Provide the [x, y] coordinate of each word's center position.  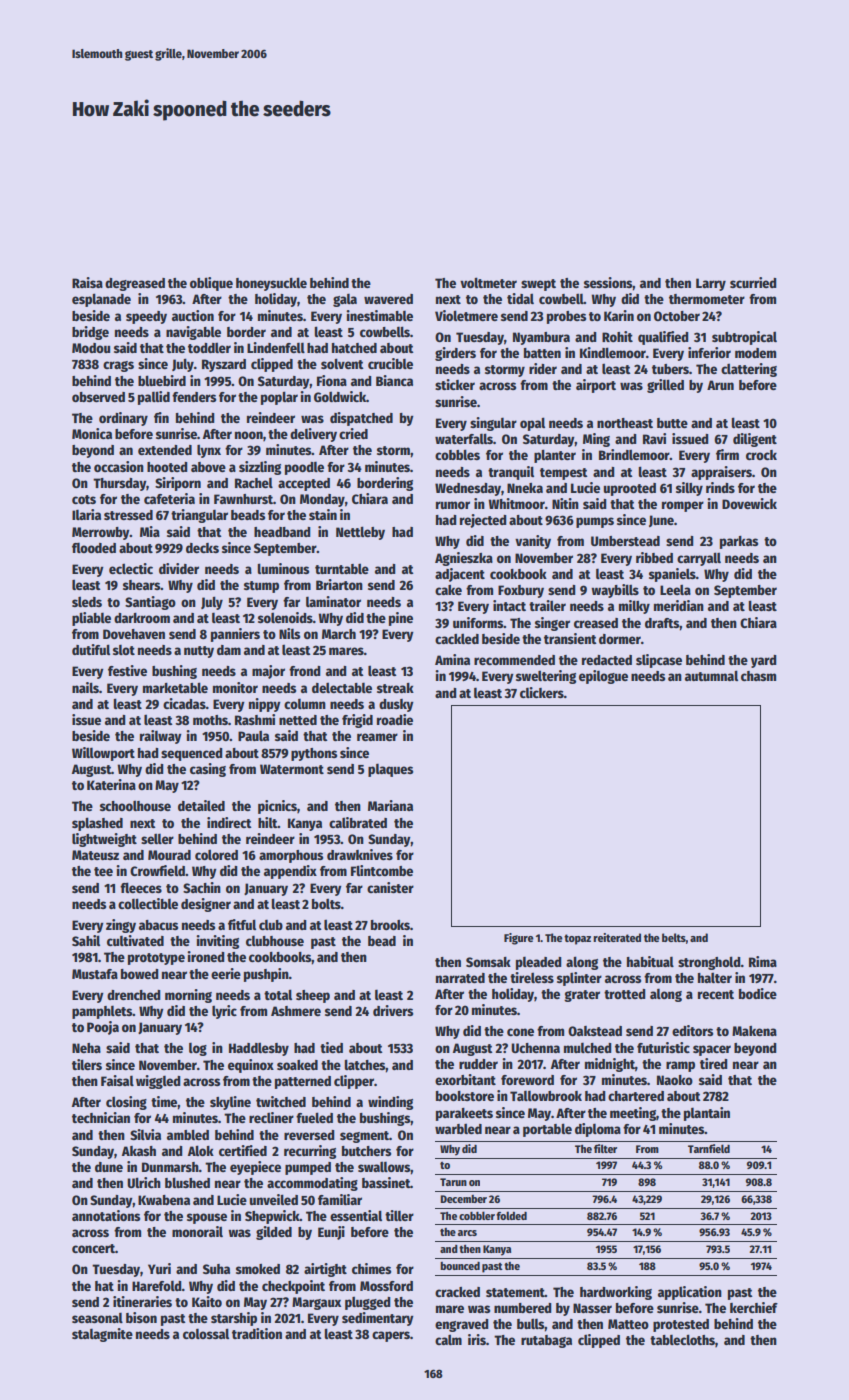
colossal [206, 1333]
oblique [211, 284]
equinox [251, 1066]
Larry [711, 284]
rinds [720, 487]
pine [401, 619]
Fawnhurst [243, 499]
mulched [587, 1048]
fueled [314, 1117]
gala [345, 300]
